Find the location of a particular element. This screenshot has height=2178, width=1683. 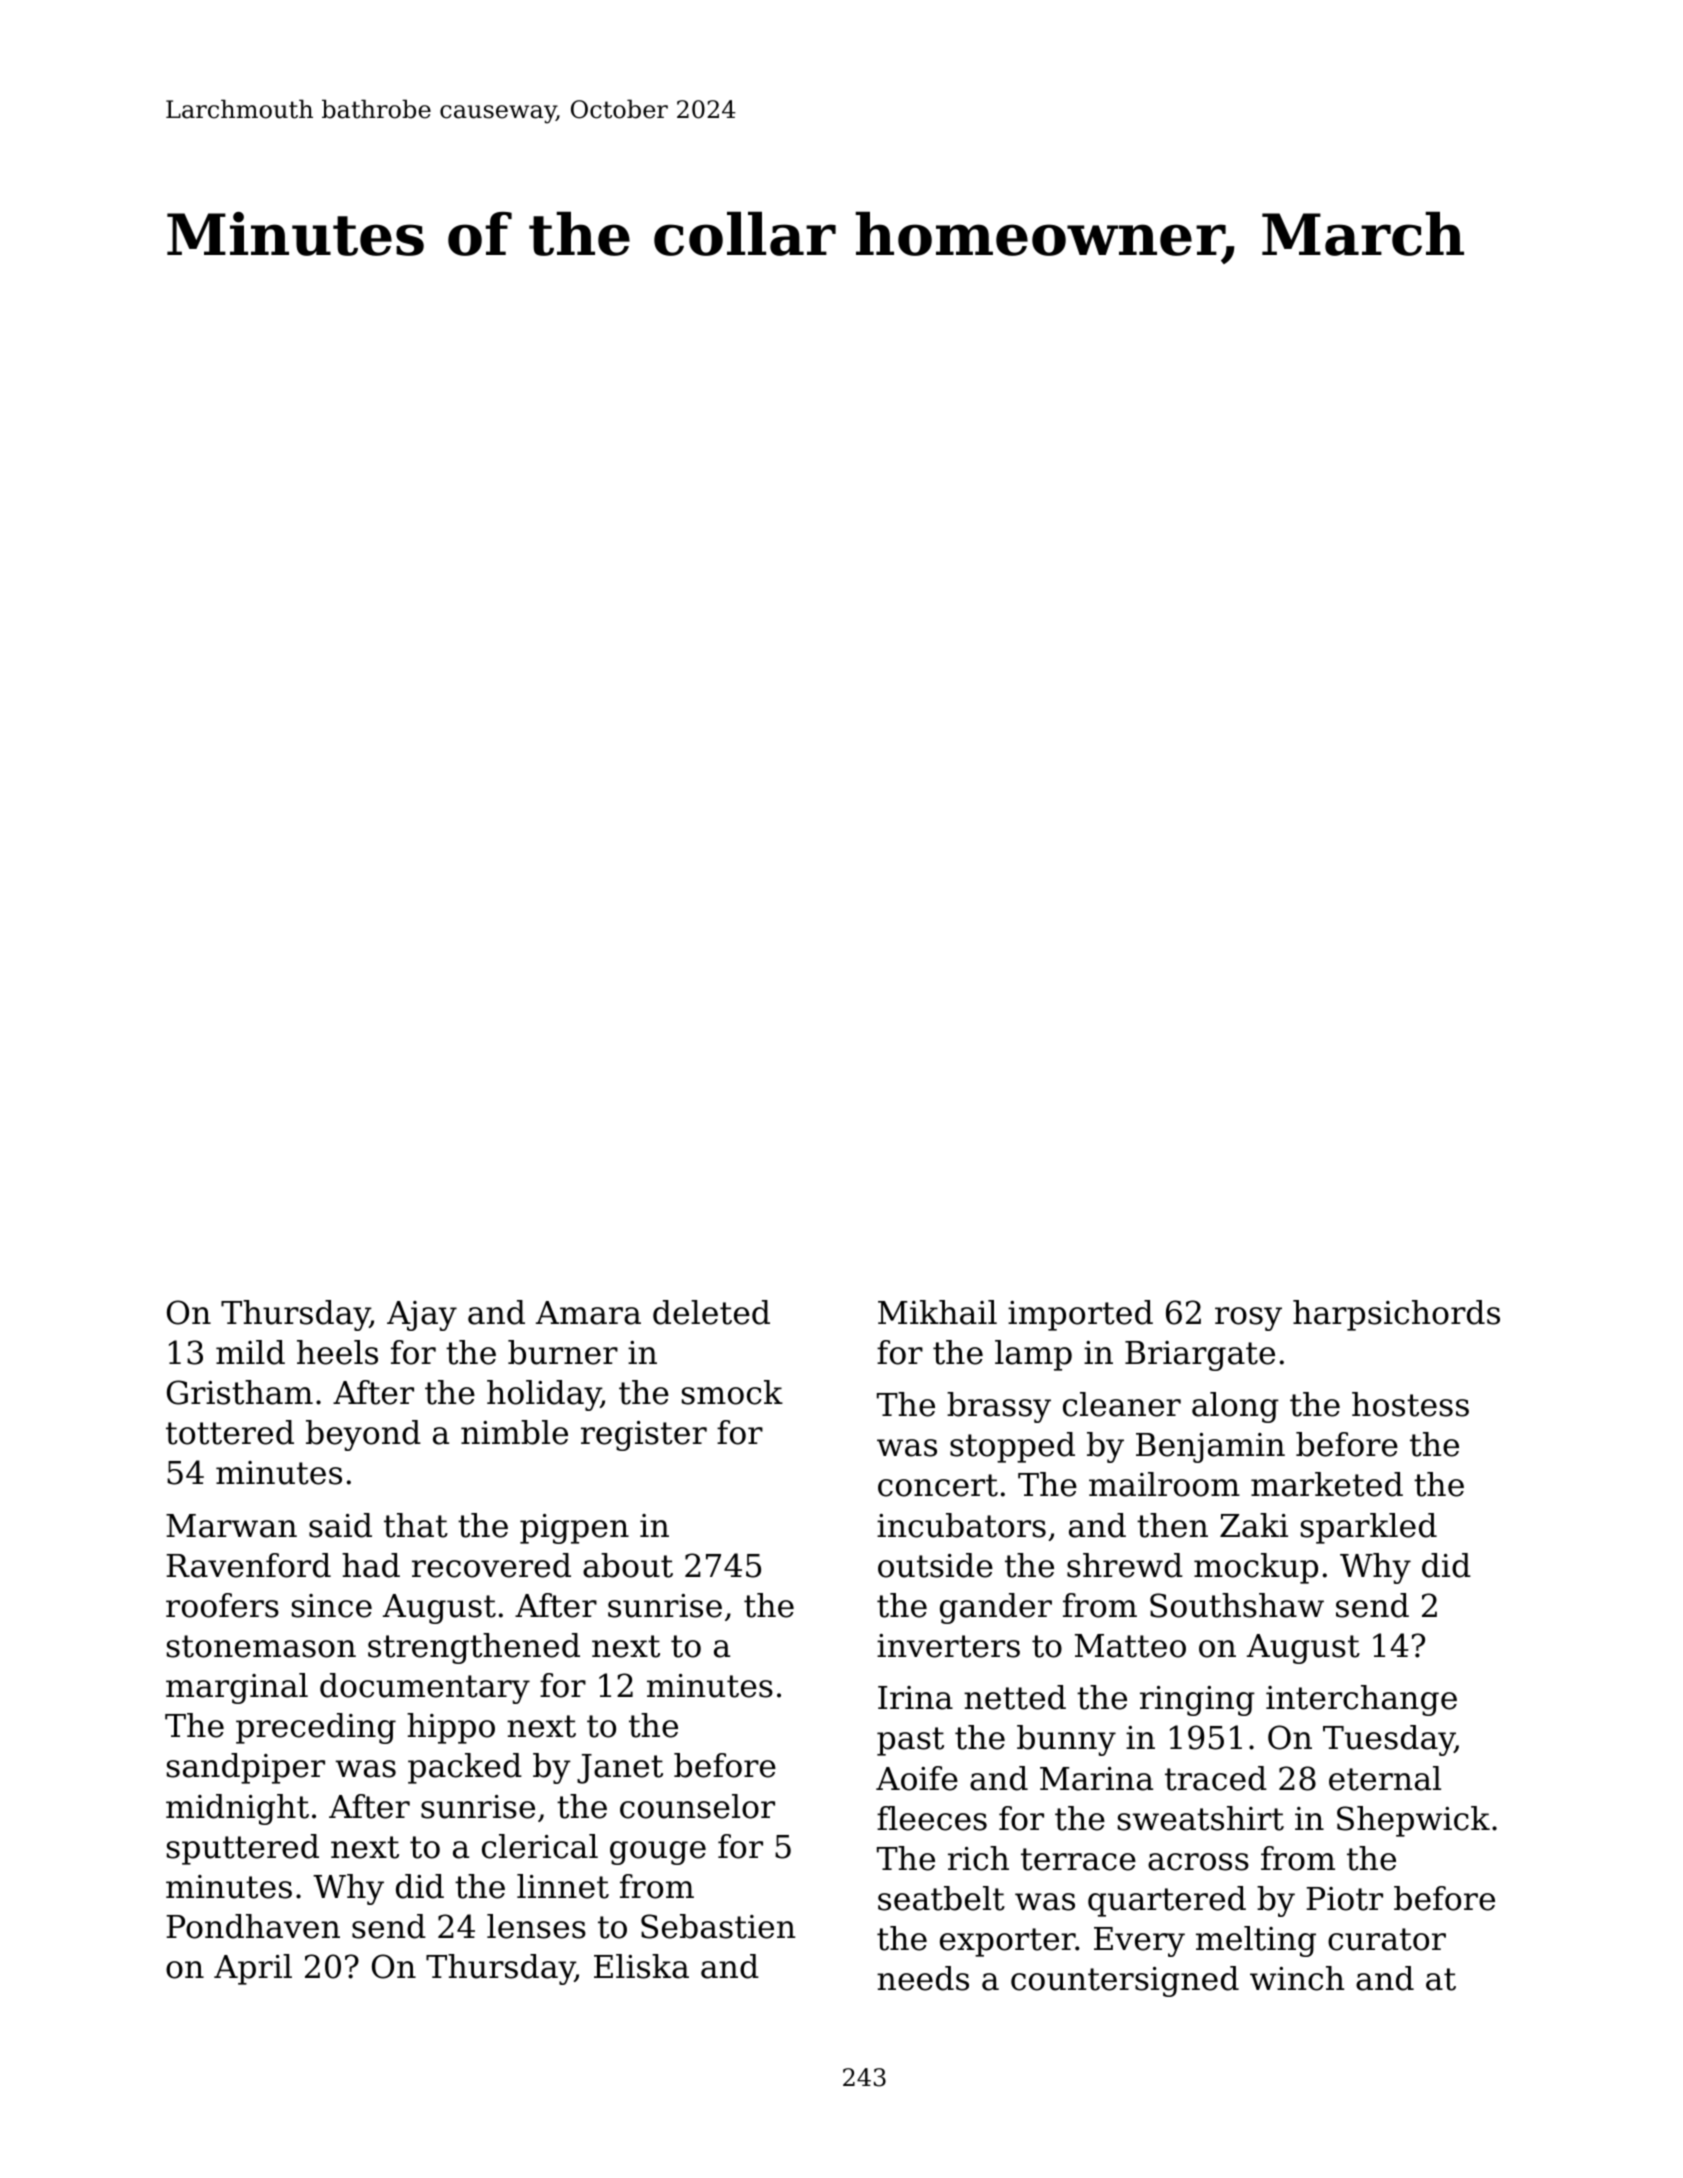

needs is located at coordinates (923, 1978).
